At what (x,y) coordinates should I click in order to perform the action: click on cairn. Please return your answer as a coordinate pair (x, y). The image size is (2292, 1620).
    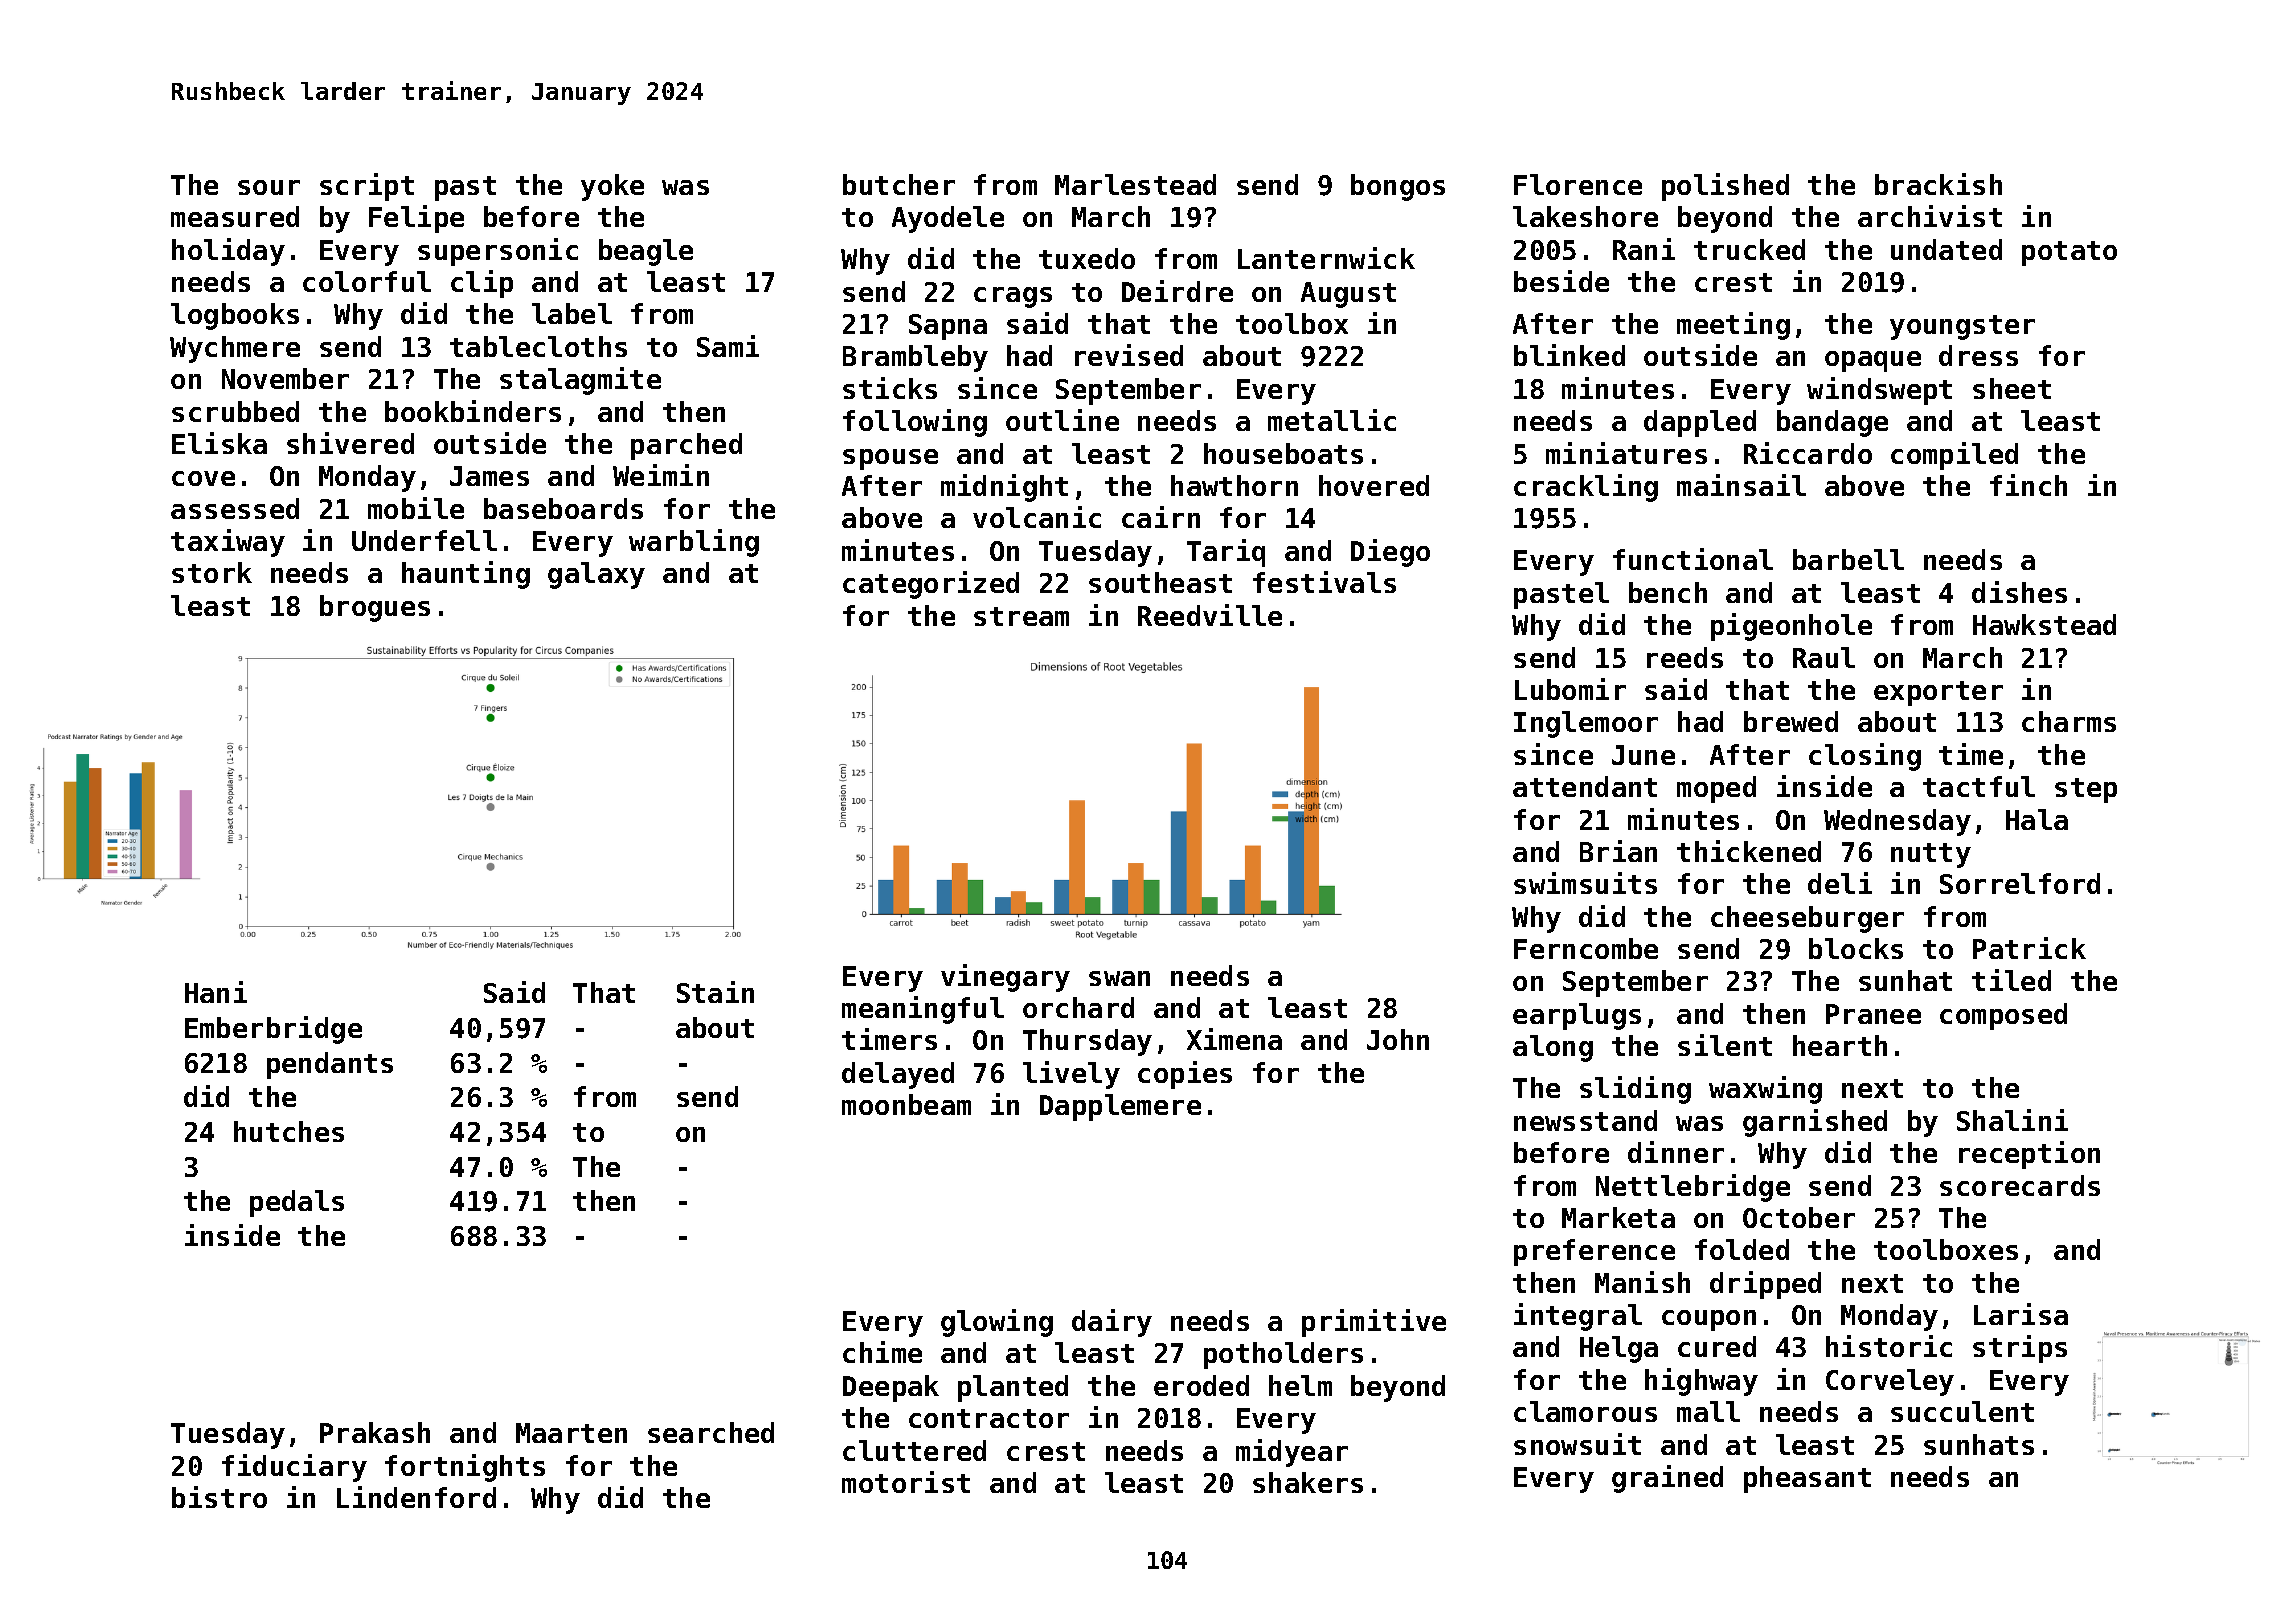
    Looking at the image, I should click on (1161, 517).
